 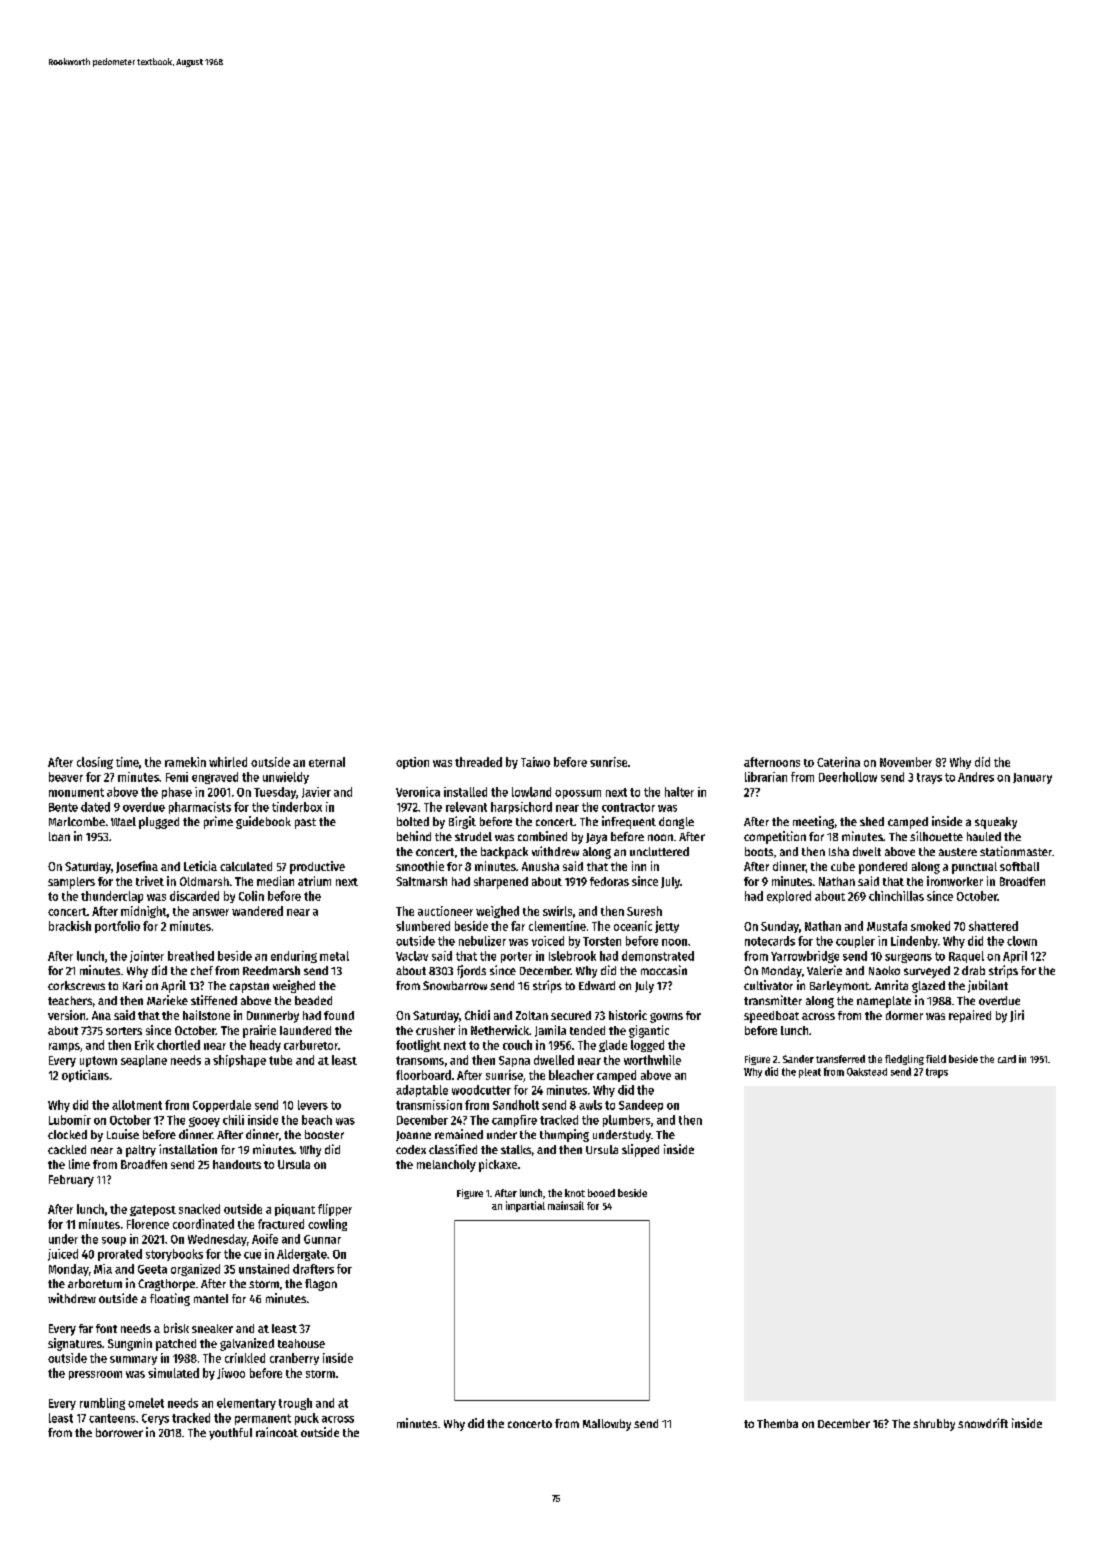 What do you see at coordinates (993, 926) in the screenshot?
I see `shattered` at bounding box center [993, 926].
